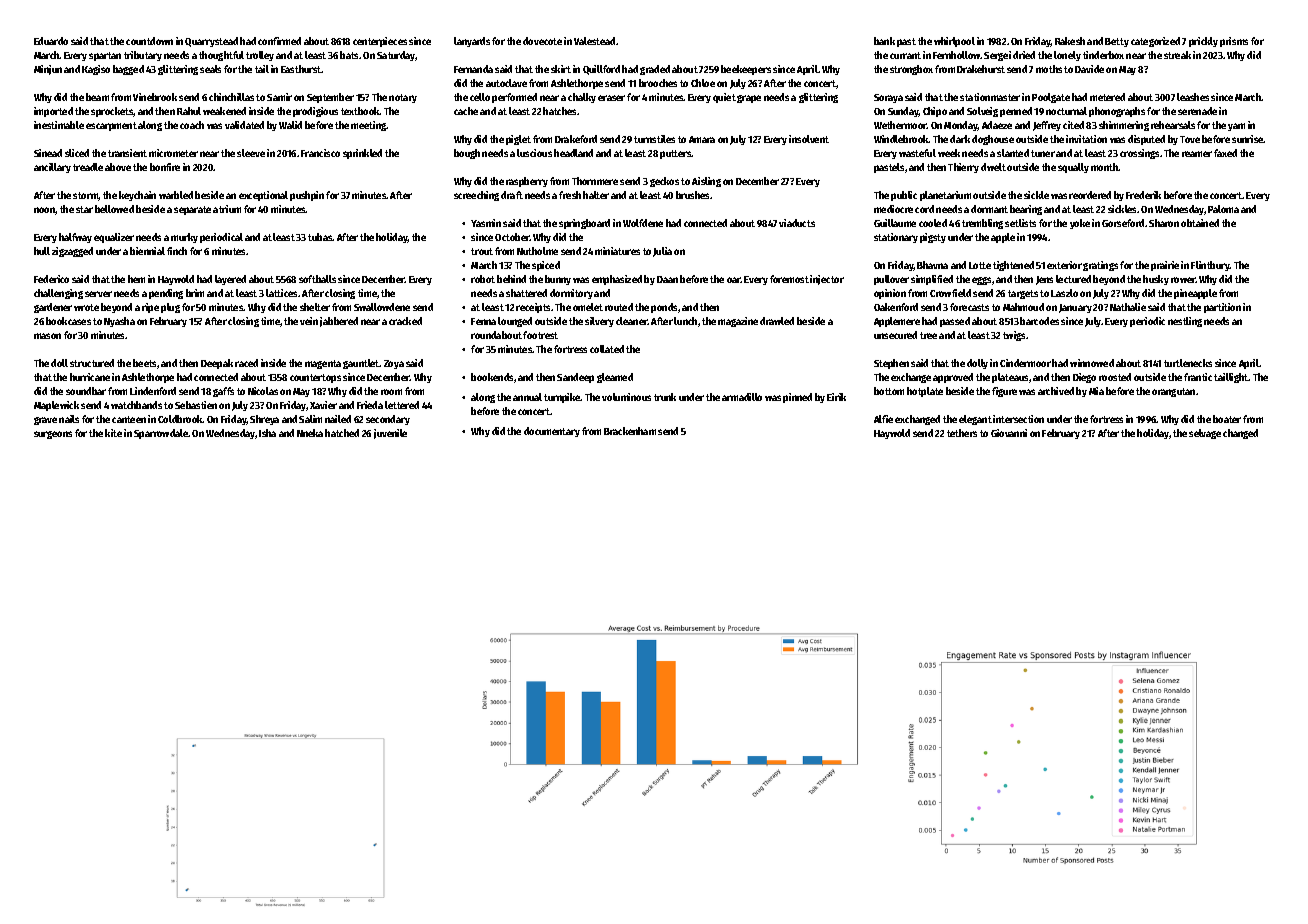  What do you see at coordinates (630, 431) in the document?
I see `Brackenham` at bounding box center [630, 431].
